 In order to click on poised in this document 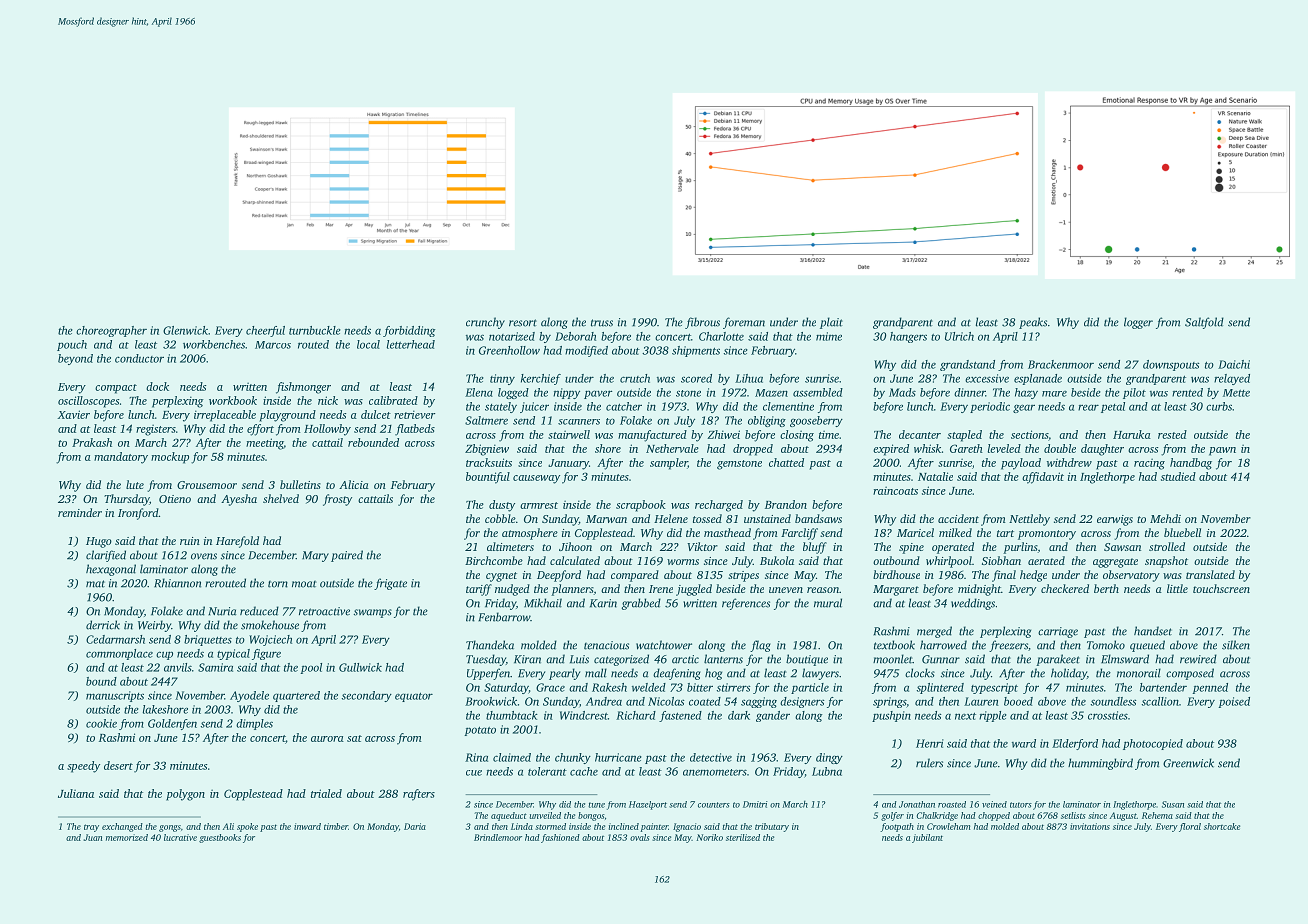, I will do `click(1234, 702)`.
